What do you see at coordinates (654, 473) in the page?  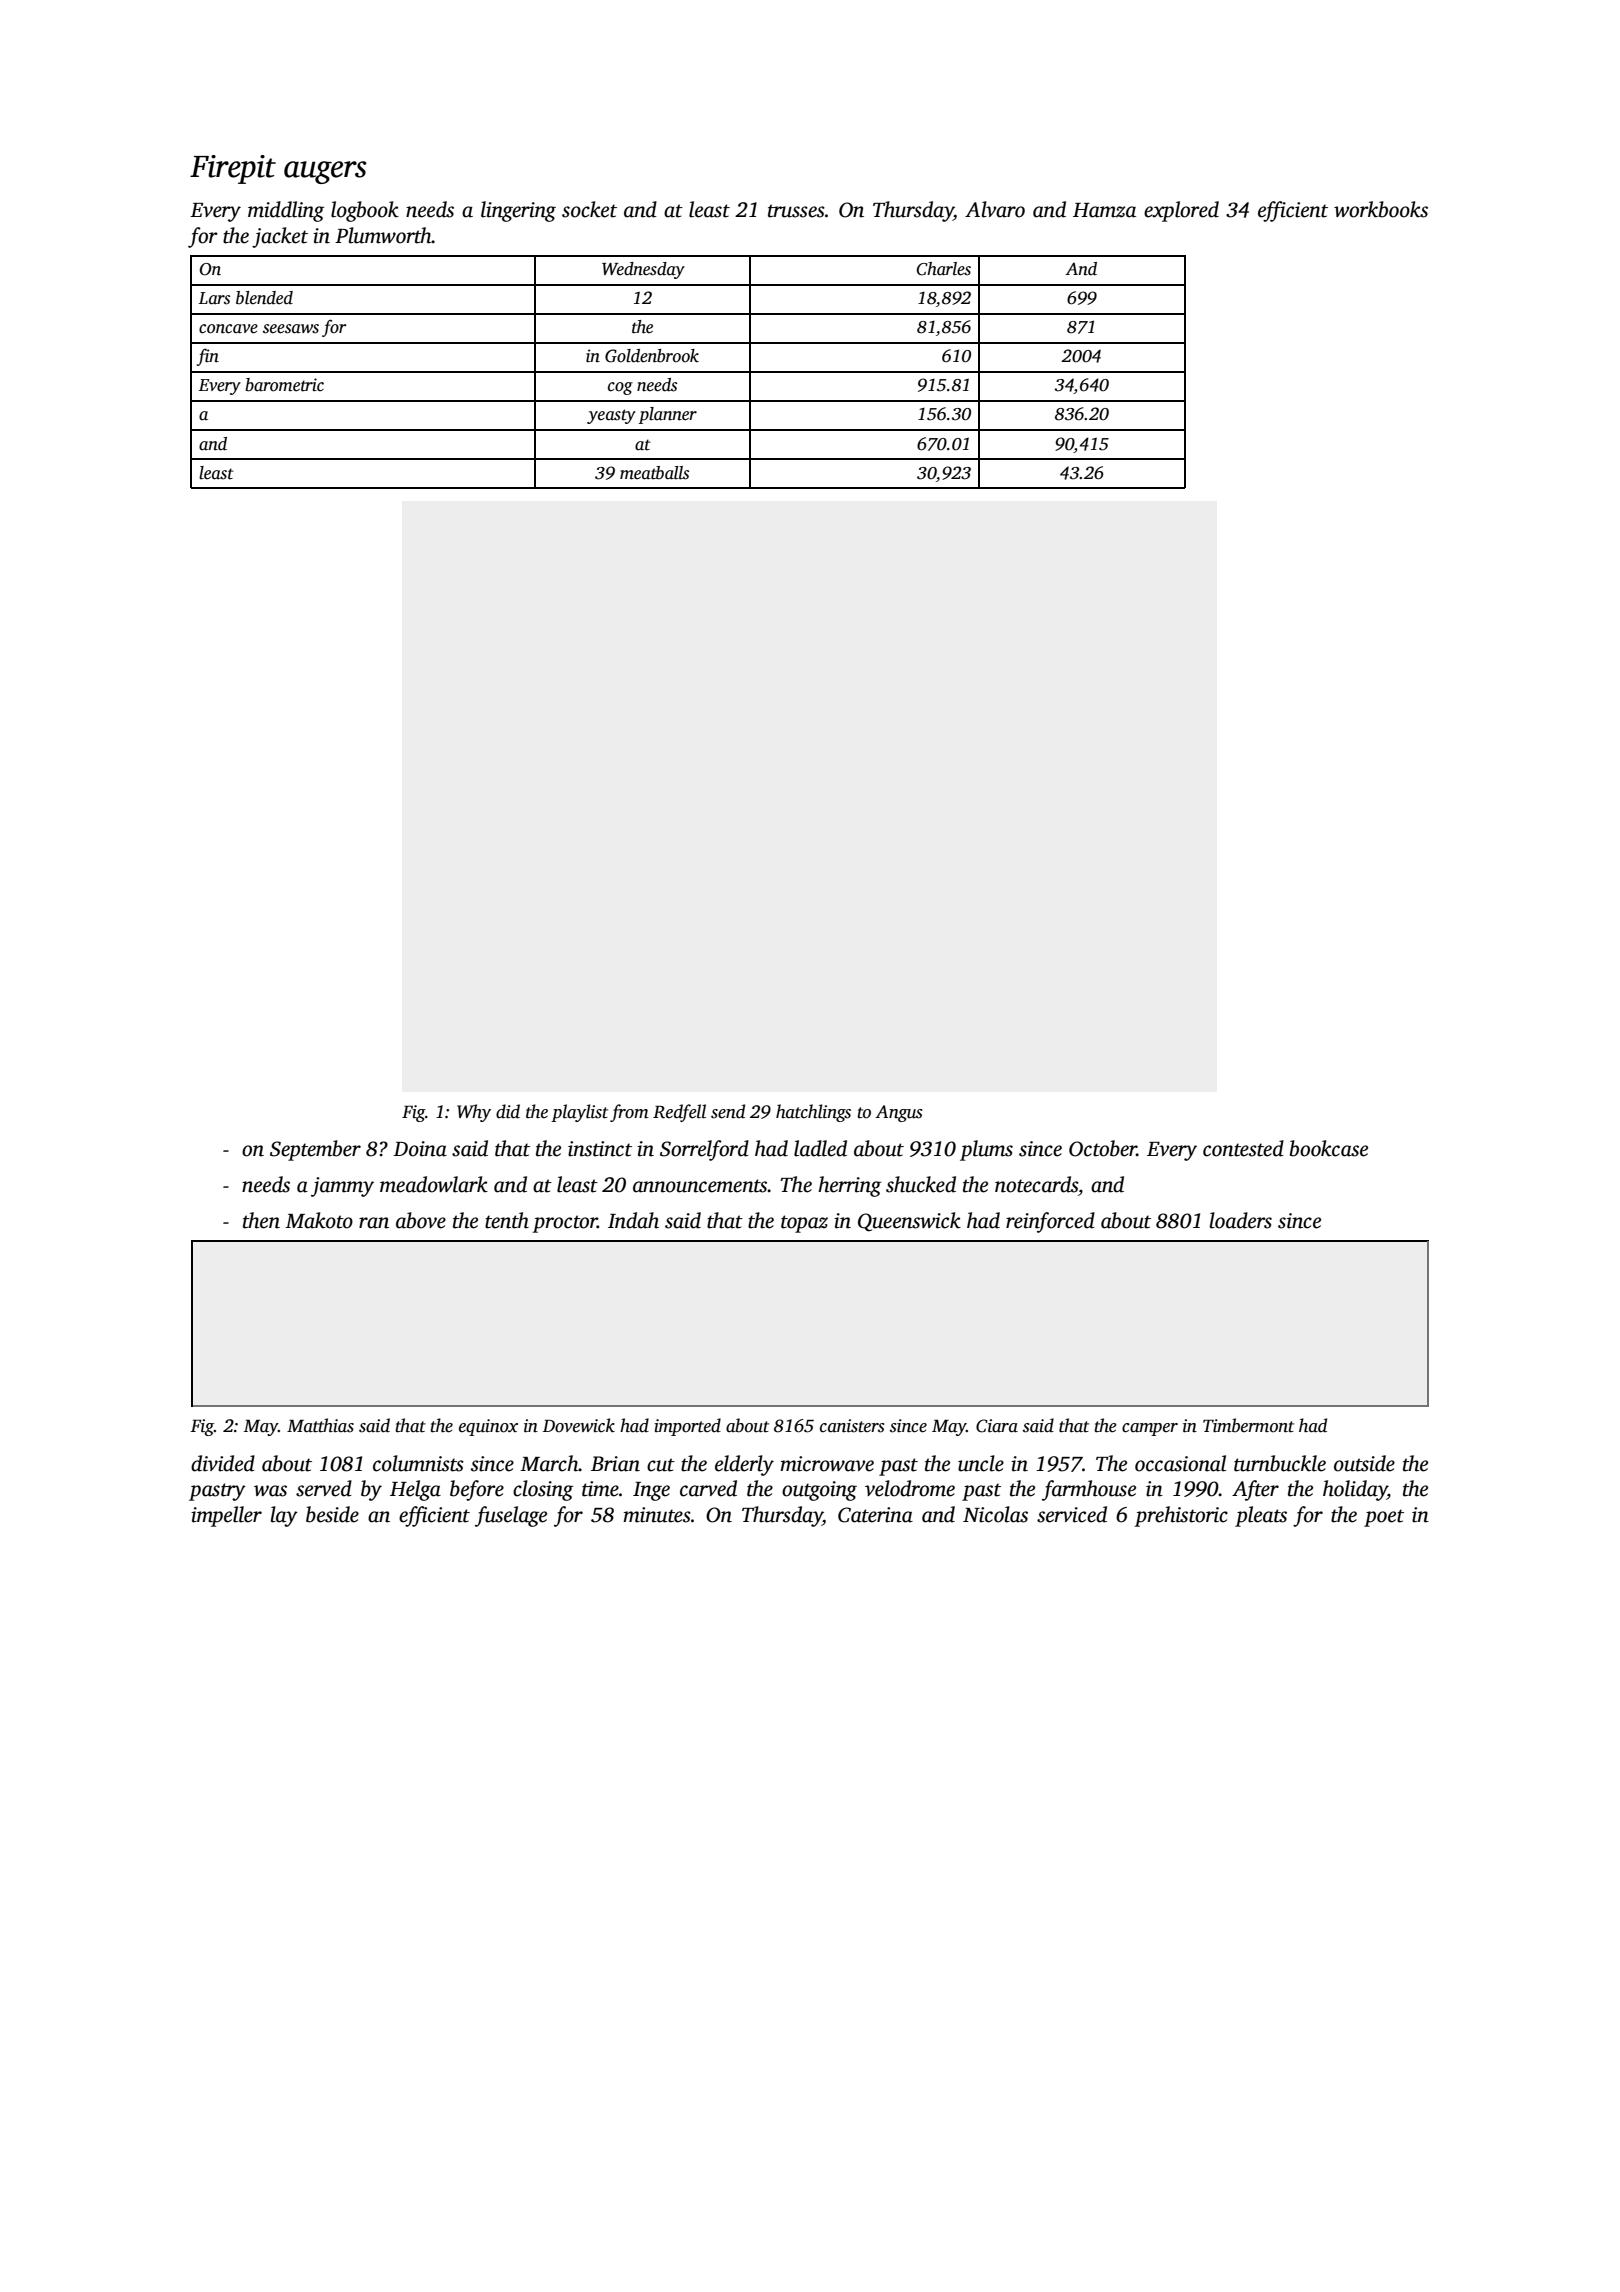 I see `meatballs` at bounding box center [654, 473].
